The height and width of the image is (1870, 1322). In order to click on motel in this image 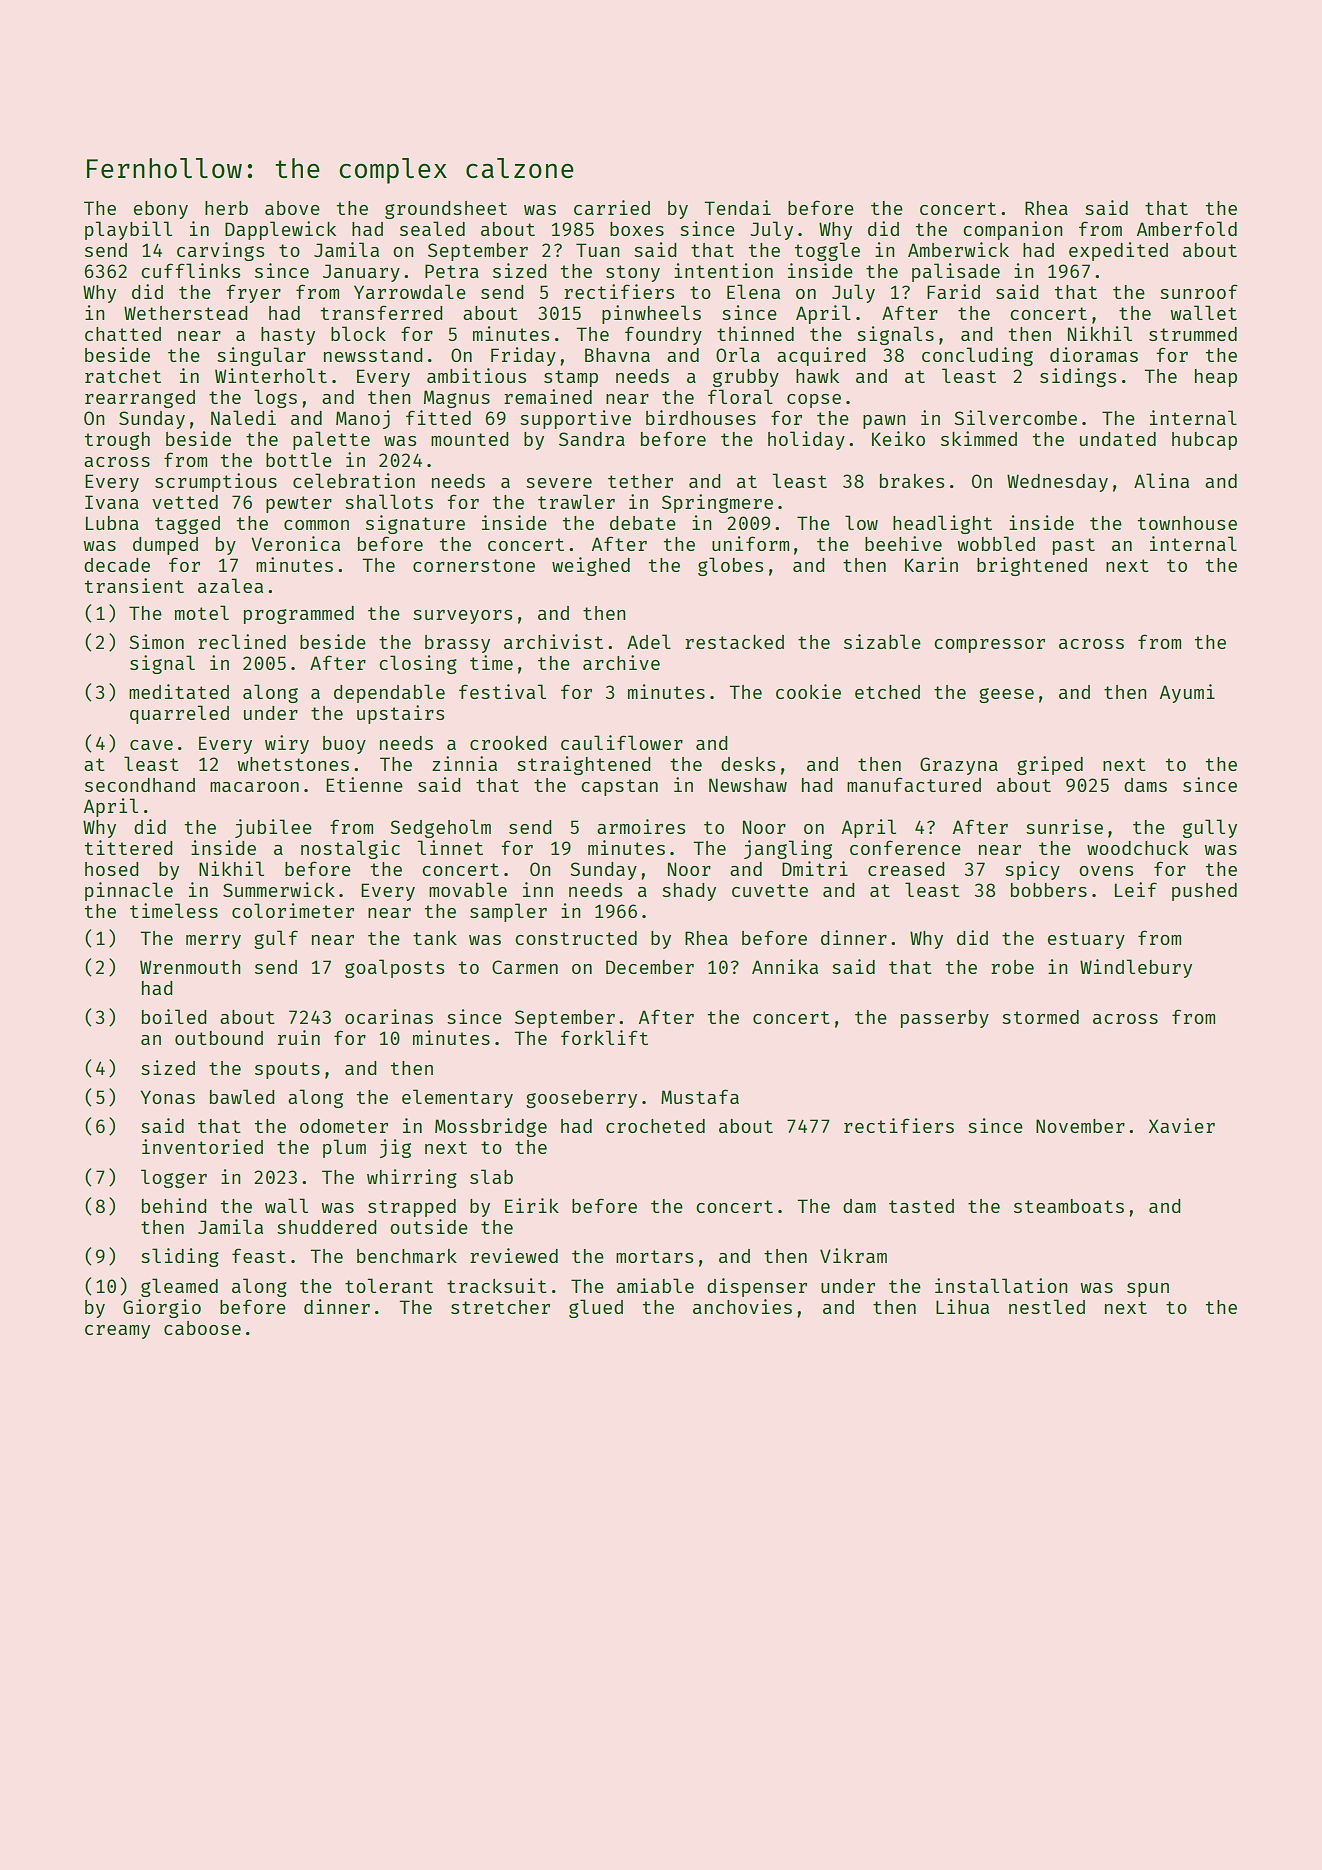, I will do `click(202, 612)`.
